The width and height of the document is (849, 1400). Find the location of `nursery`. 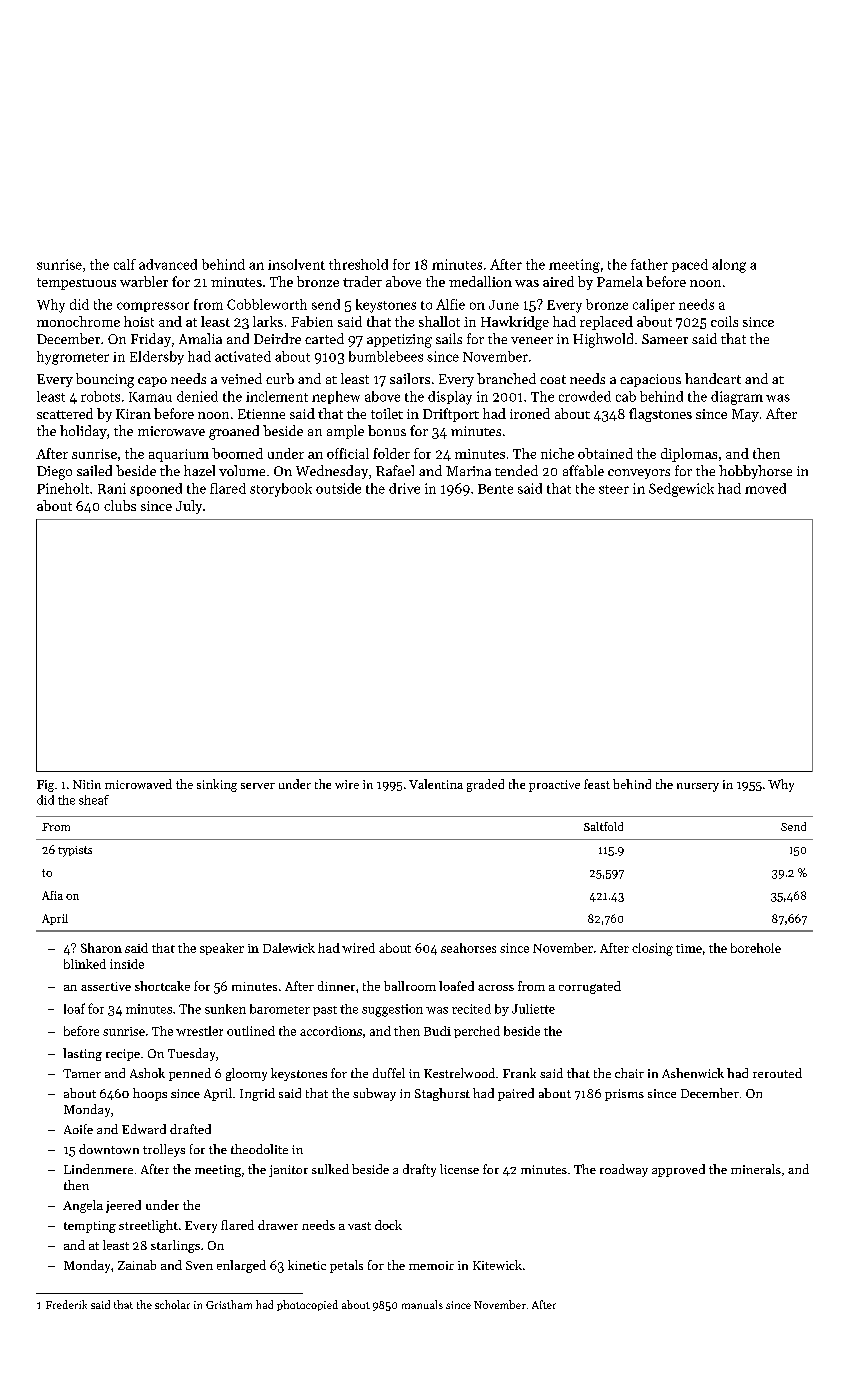

nursery is located at coordinates (698, 787).
